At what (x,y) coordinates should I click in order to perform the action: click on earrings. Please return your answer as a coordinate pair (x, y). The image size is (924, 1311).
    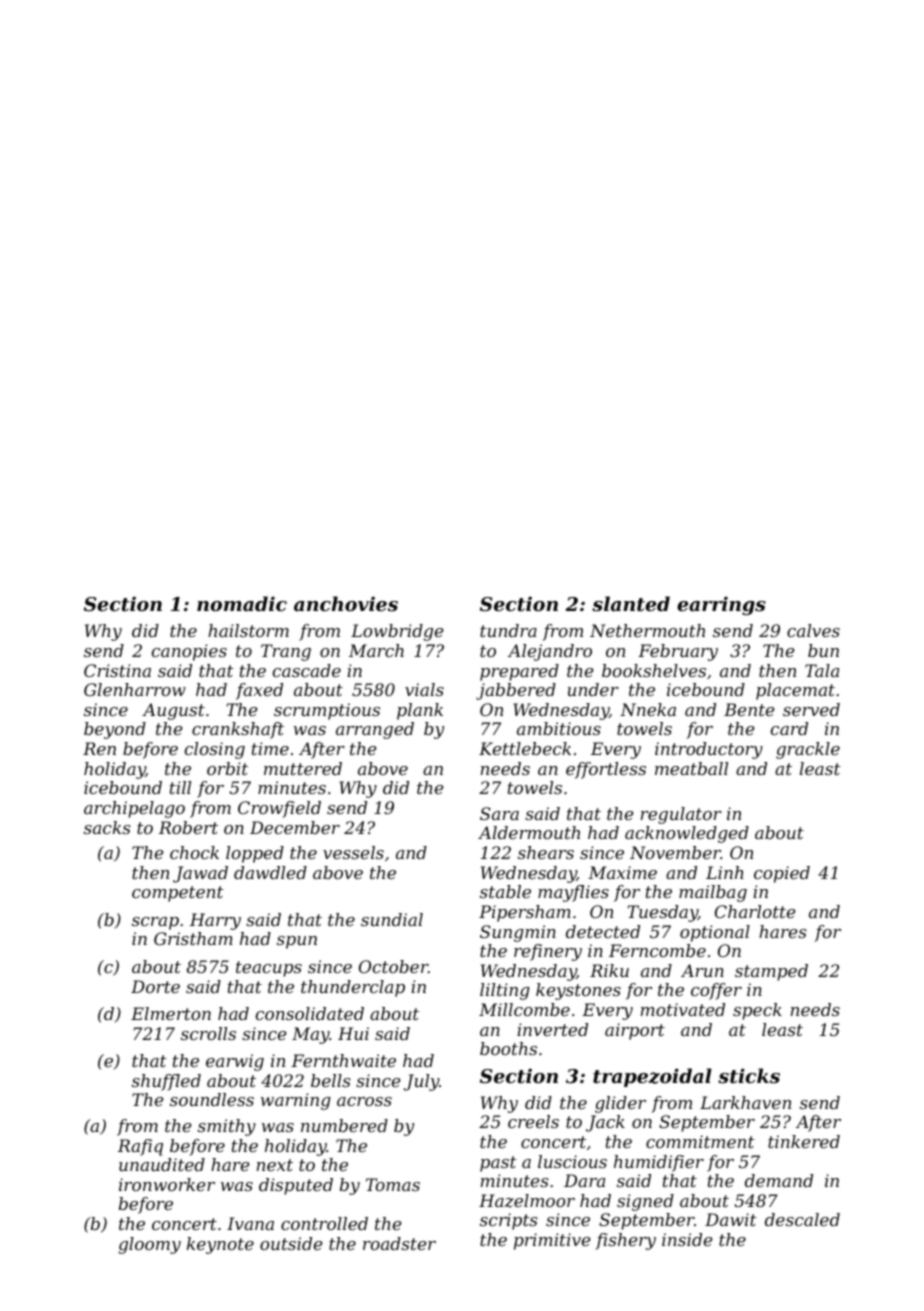
    Looking at the image, I should click on (721, 605).
